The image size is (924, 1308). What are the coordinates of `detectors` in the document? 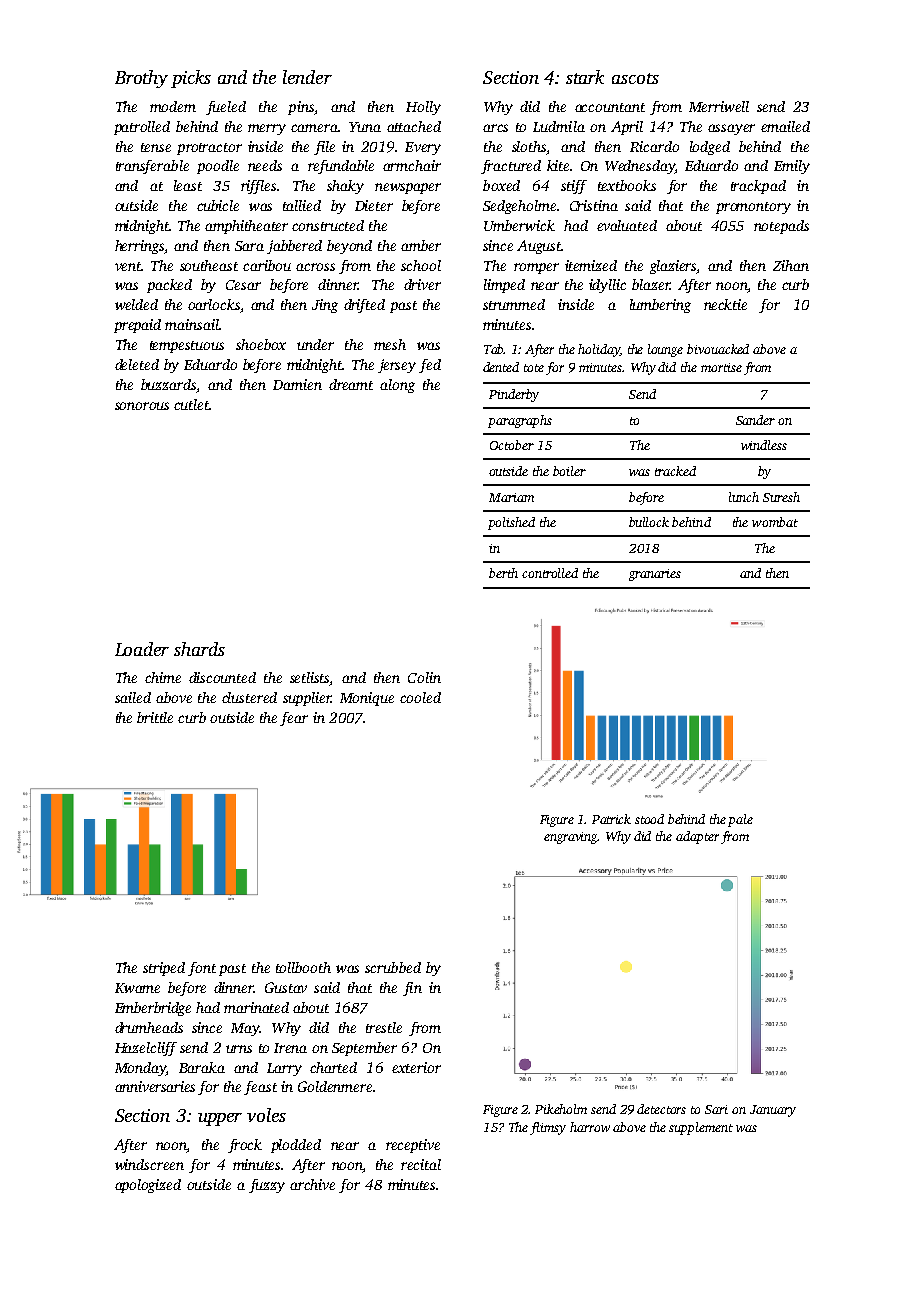 It's located at (661, 1109).
